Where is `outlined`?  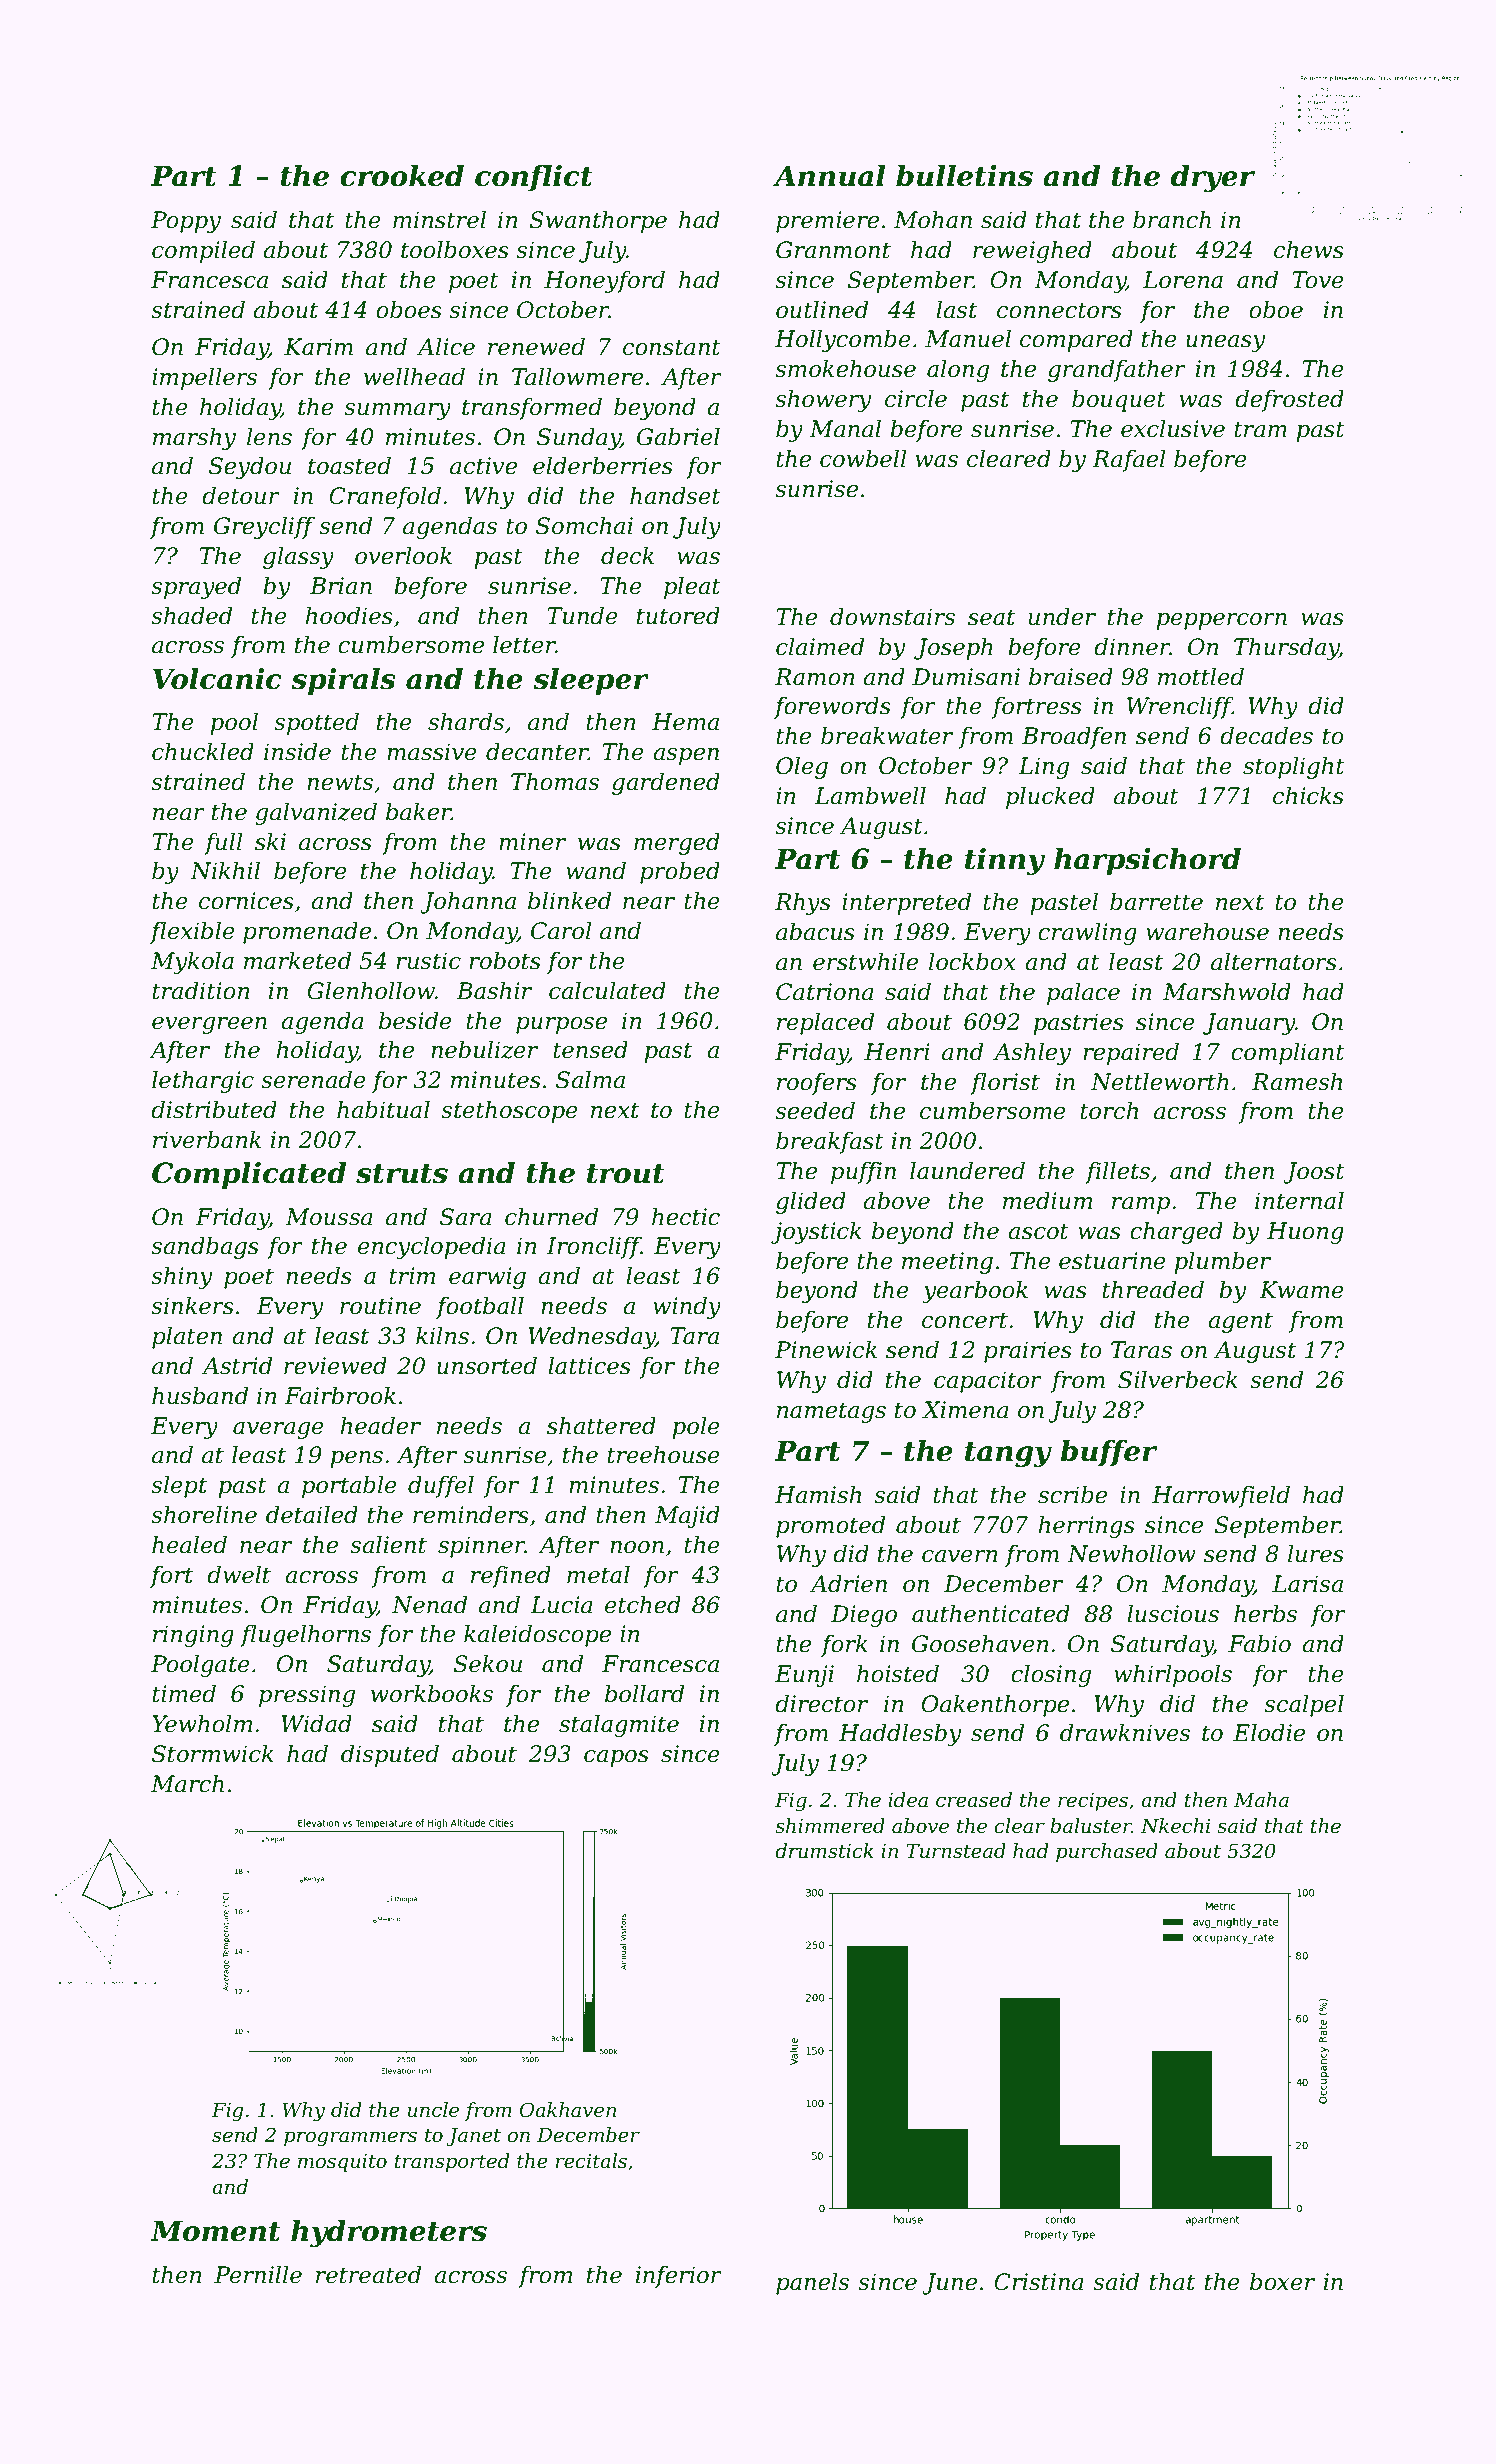
outlined is located at coordinates (822, 310).
